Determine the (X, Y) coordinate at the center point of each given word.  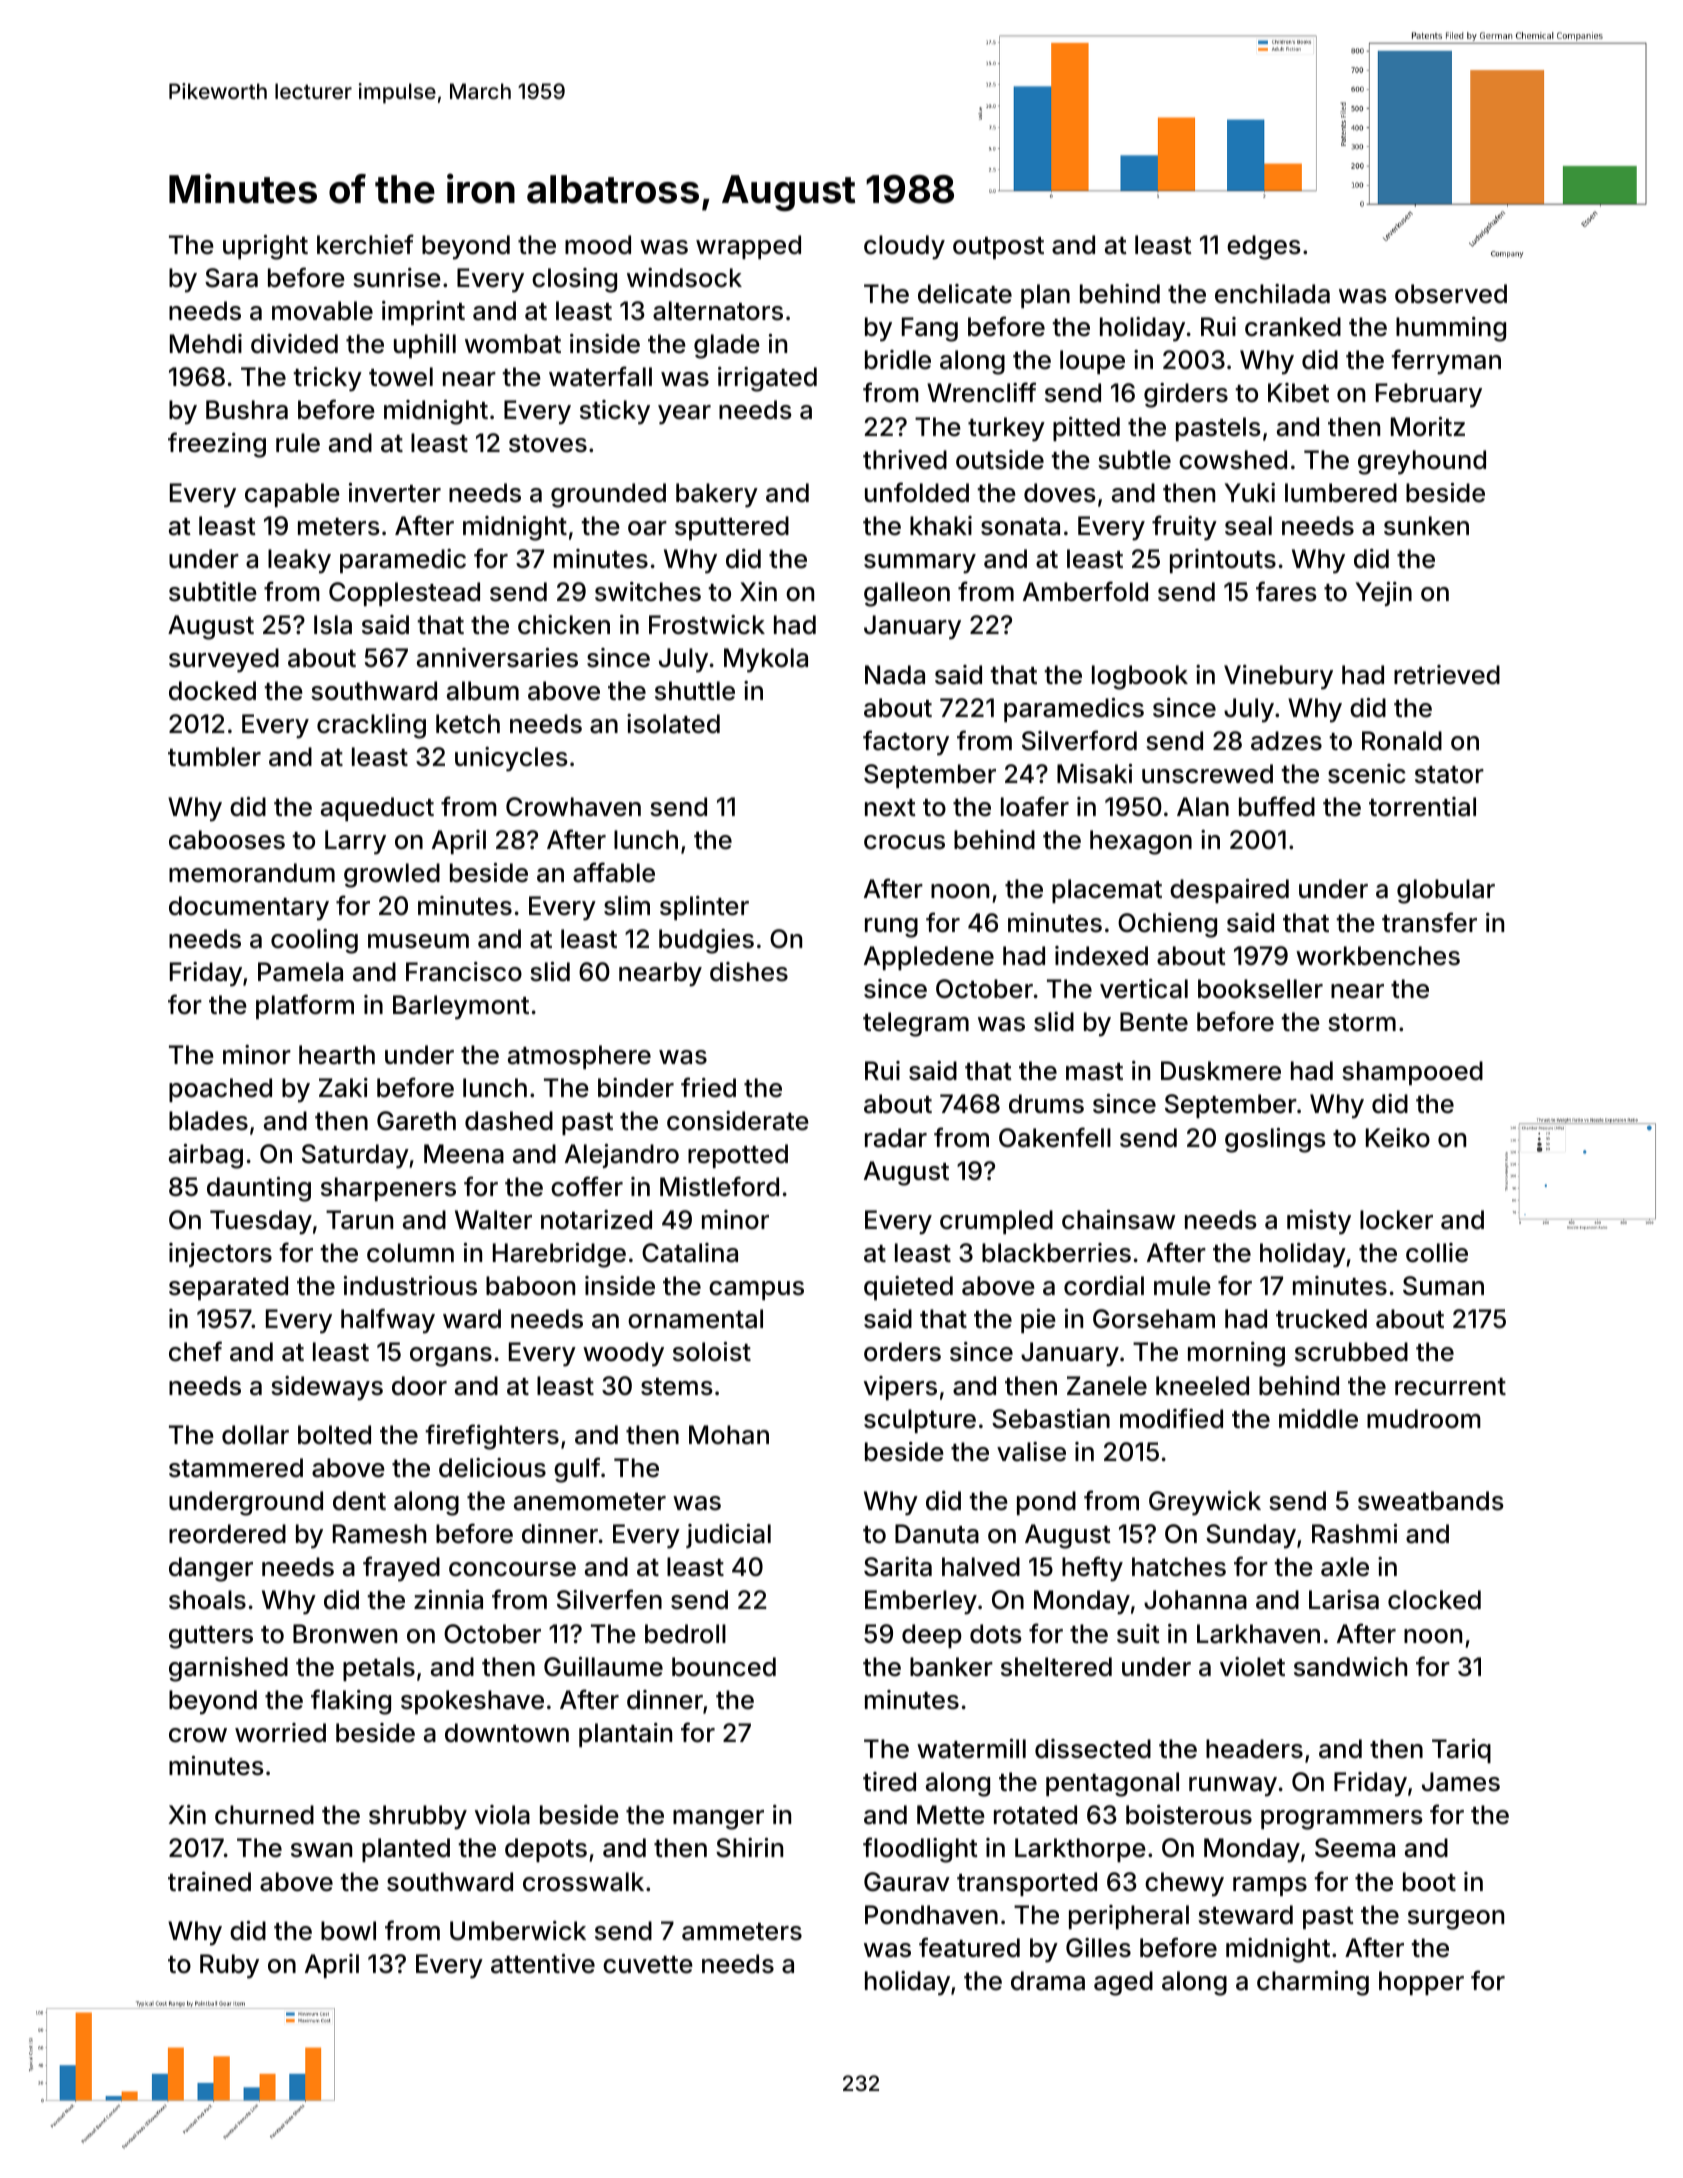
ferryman (1446, 362)
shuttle (695, 691)
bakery (717, 495)
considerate (738, 1121)
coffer (587, 1186)
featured (969, 1947)
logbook (1140, 677)
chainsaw (1118, 1220)
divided (294, 344)
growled (392, 875)
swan (321, 1850)
